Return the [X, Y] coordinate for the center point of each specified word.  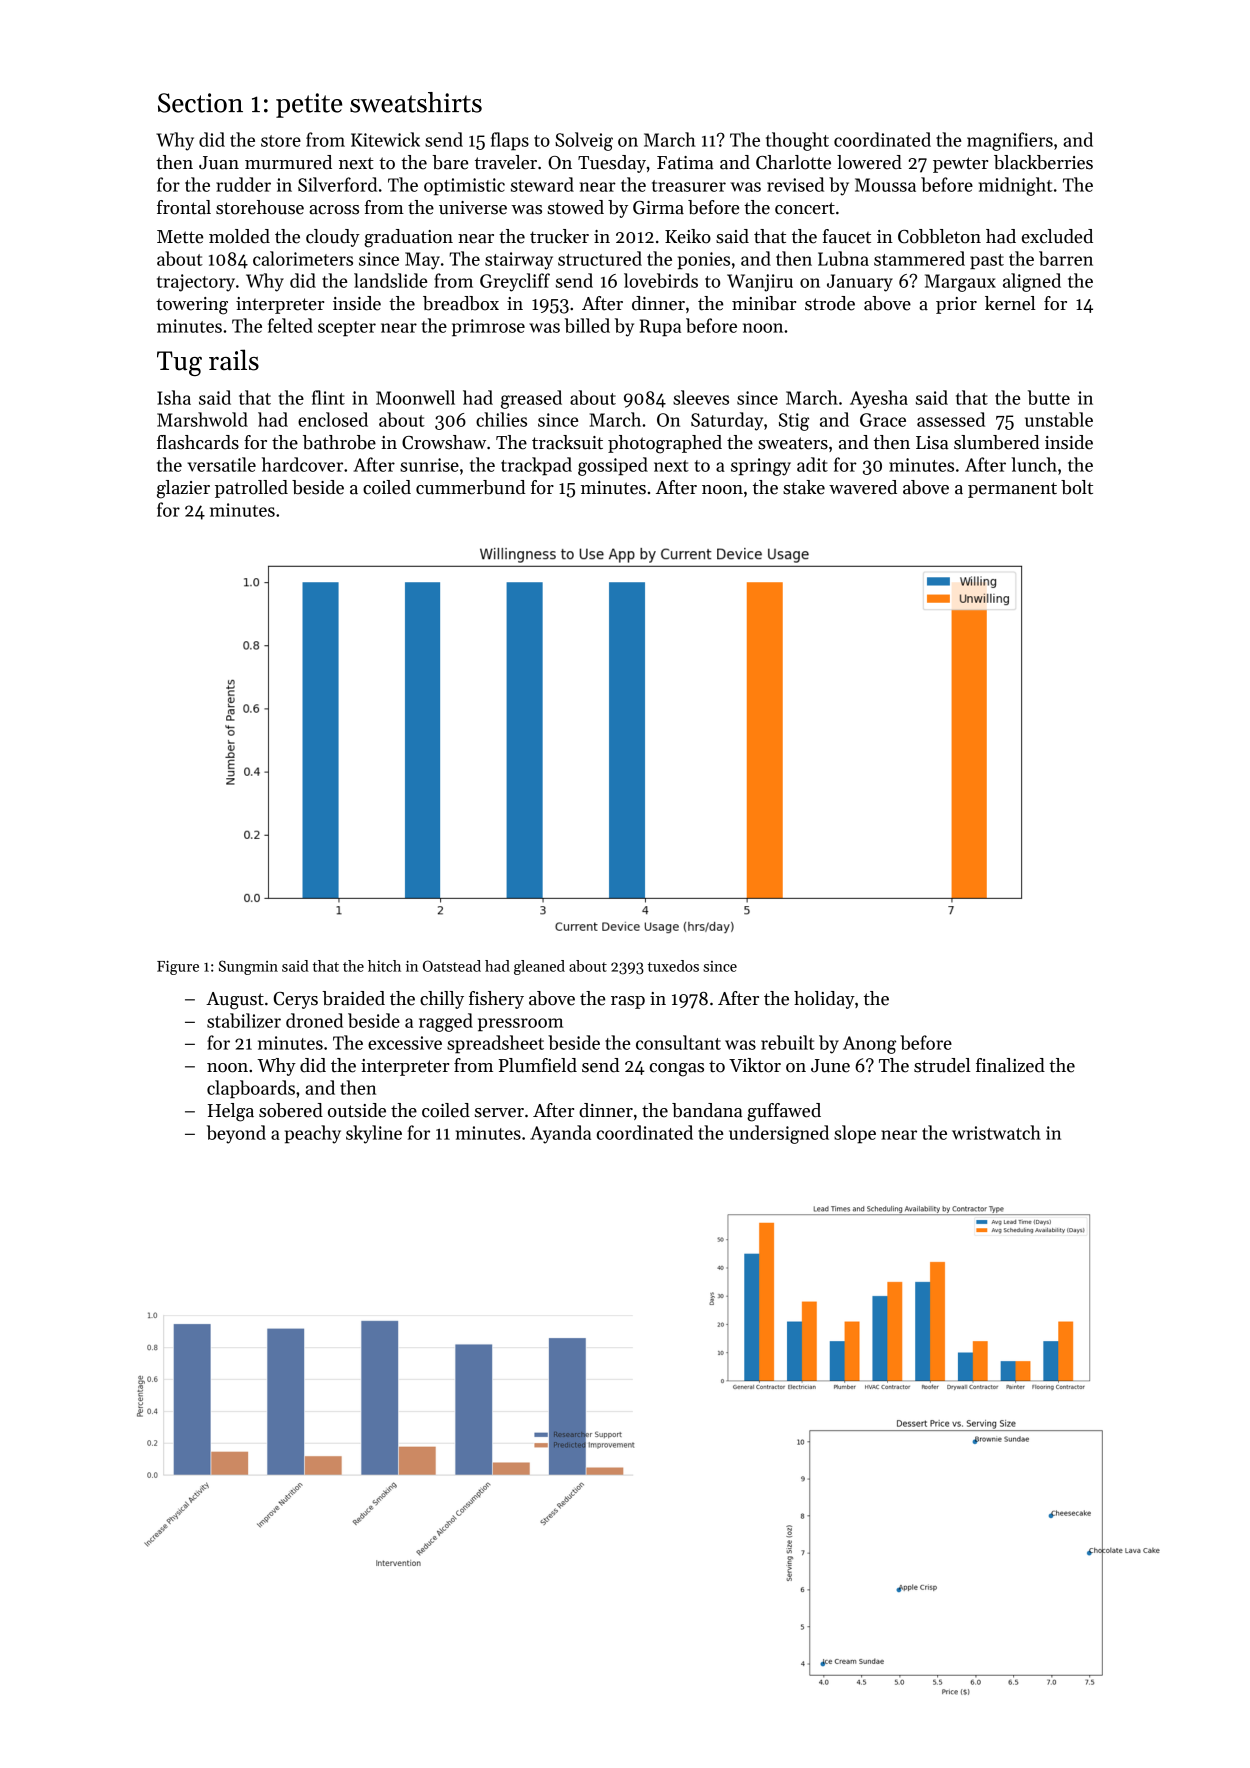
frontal [184, 207]
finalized [1010, 1065]
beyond [236, 1134]
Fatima [685, 163]
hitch [384, 966]
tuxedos [673, 966]
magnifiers [1010, 141]
